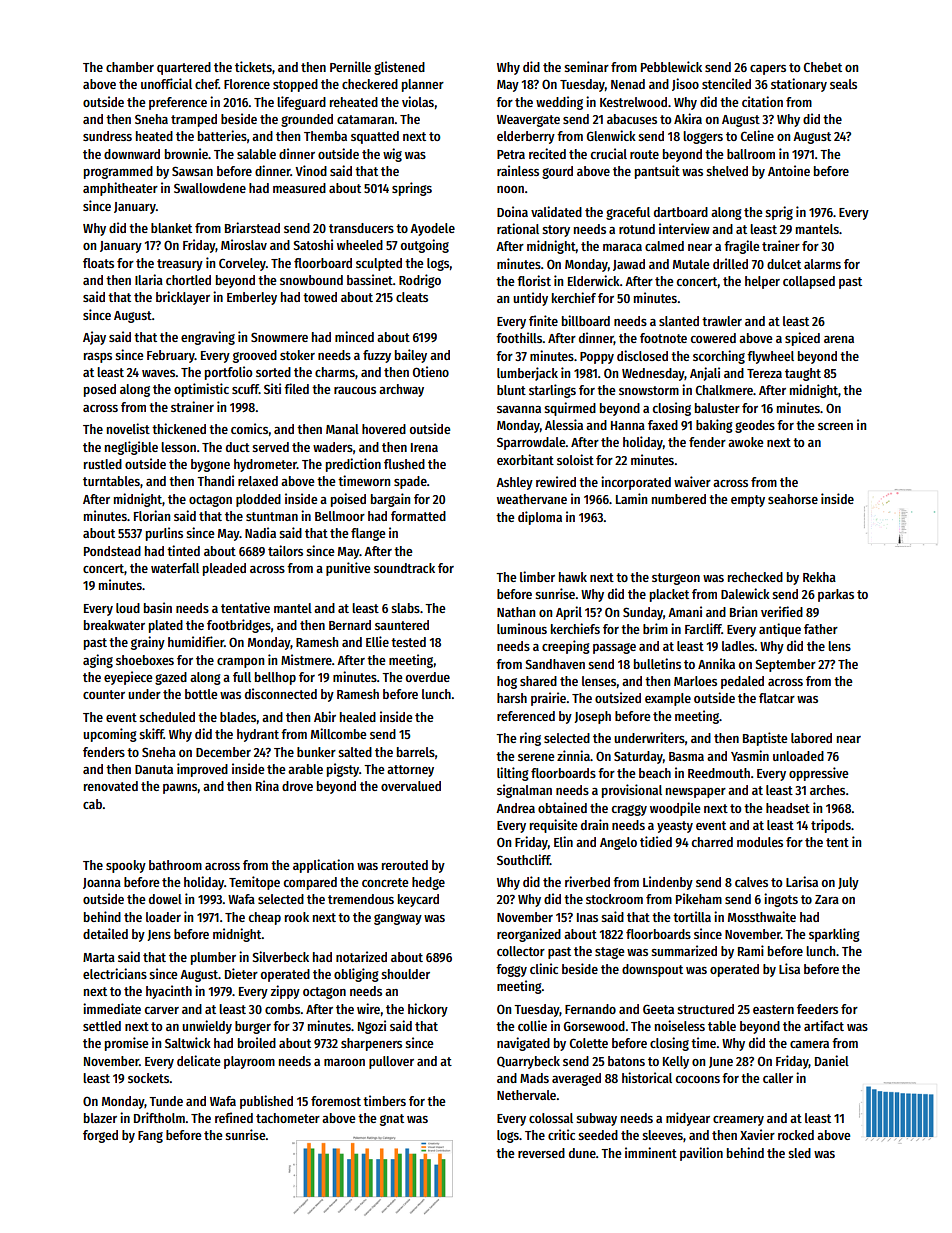  Describe the element at coordinates (636, 483) in the screenshot. I see `incorporated` at that location.
